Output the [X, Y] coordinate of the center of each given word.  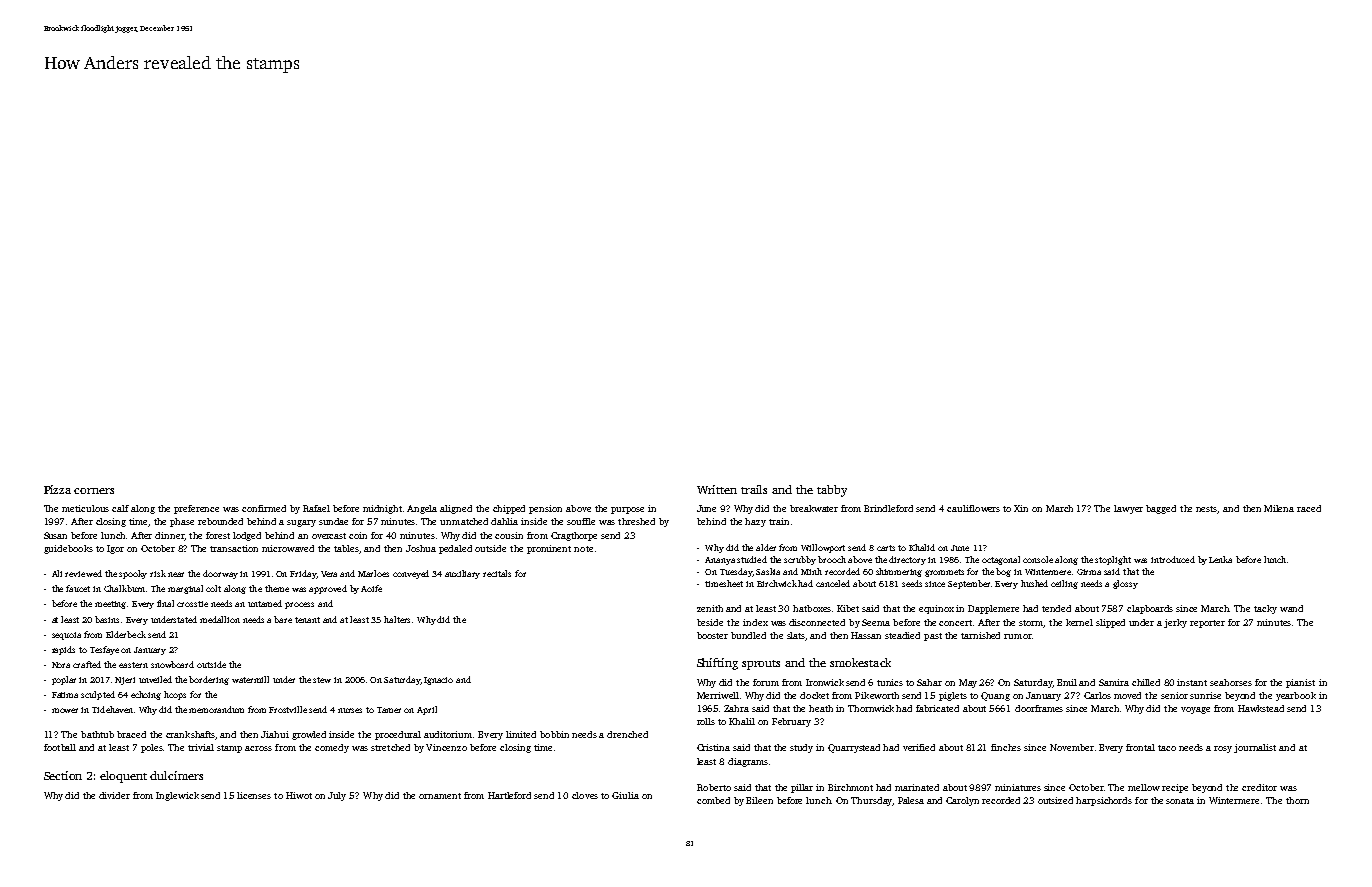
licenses [254, 795]
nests [1207, 510]
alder [766, 547]
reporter [1207, 624]
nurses [350, 710]
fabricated [937, 708]
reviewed [83, 573]
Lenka [1220, 559]
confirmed [264, 508]
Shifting [717, 664]
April [427, 710]
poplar [64, 680]
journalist [1255, 748]
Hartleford [509, 795]
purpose [627, 510]
